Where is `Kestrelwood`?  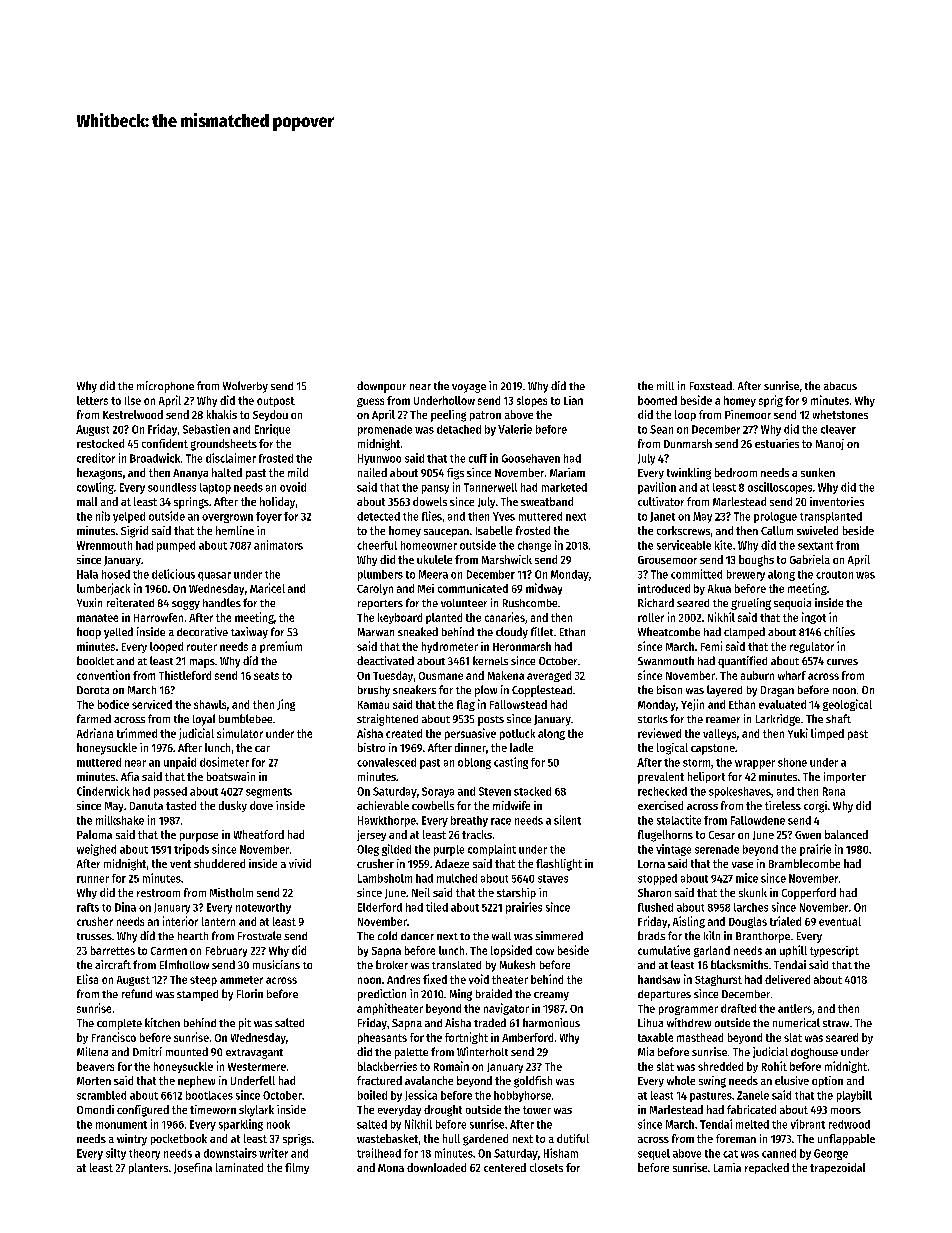
Kestrelwood is located at coordinates (133, 414).
